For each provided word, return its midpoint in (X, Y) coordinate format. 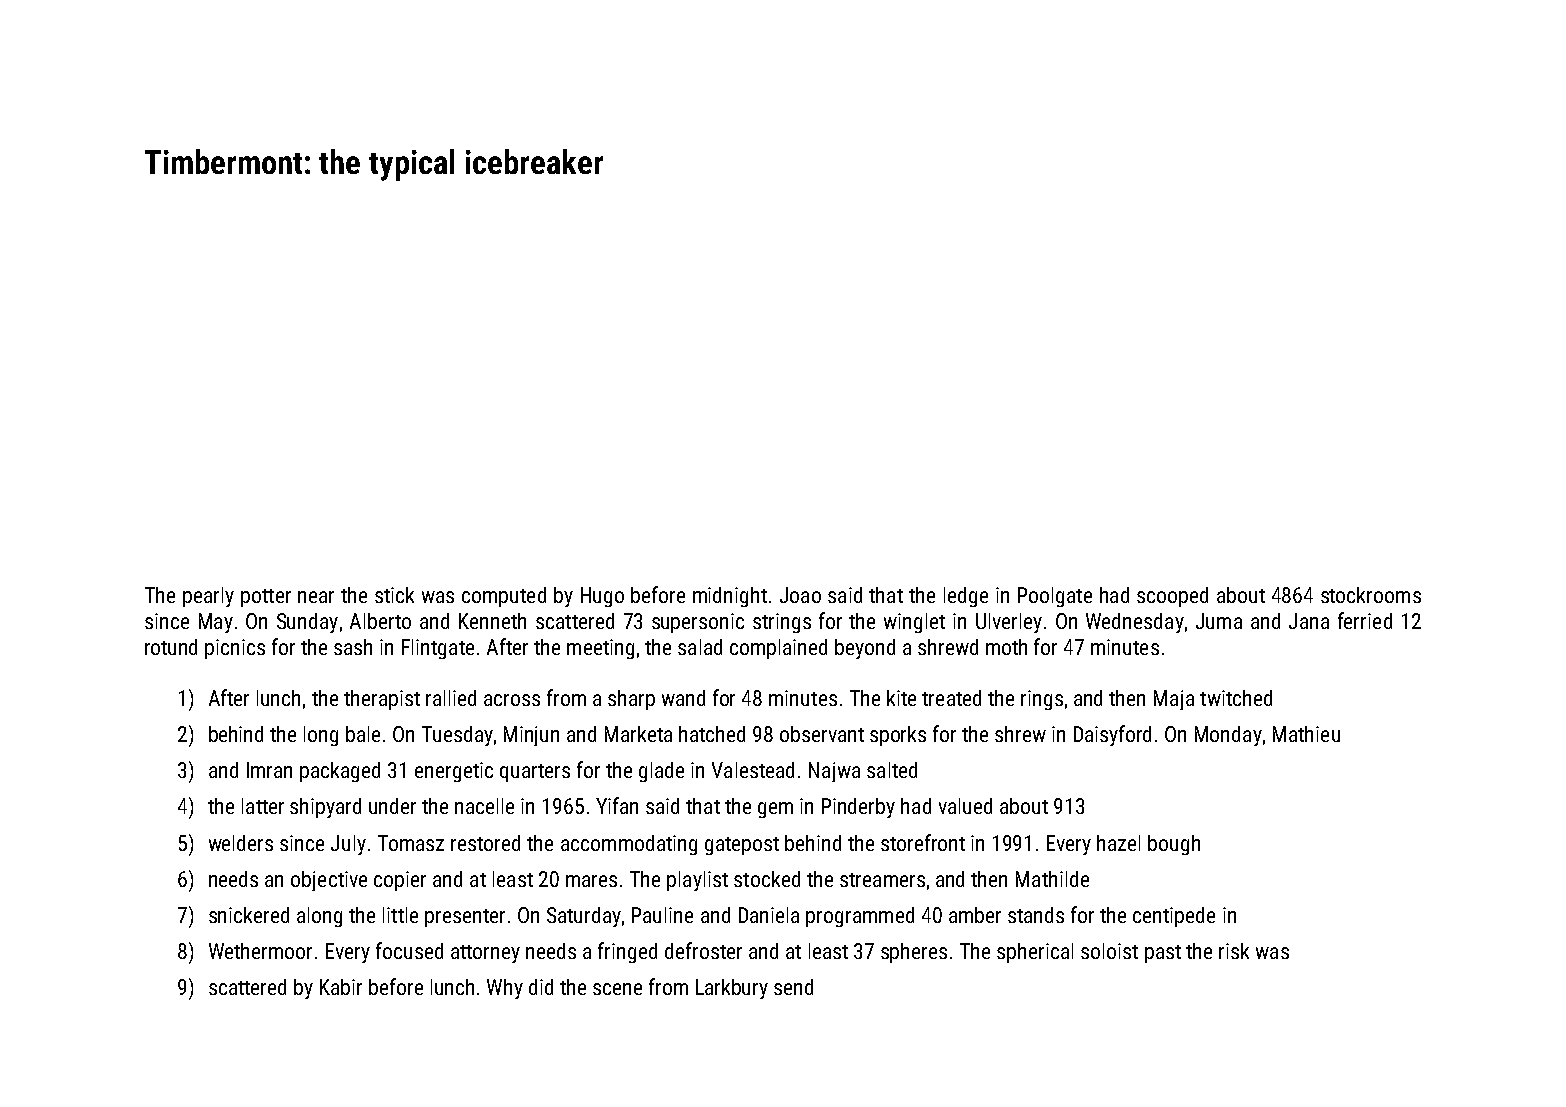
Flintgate (438, 649)
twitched (1236, 698)
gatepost (742, 846)
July (348, 845)
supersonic (698, 623)
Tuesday (457, 736)
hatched (712, 734)
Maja (1174, 700)
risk (1234, 951)
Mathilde (1052, 879)
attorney (485, 954)
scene (617, 989)
